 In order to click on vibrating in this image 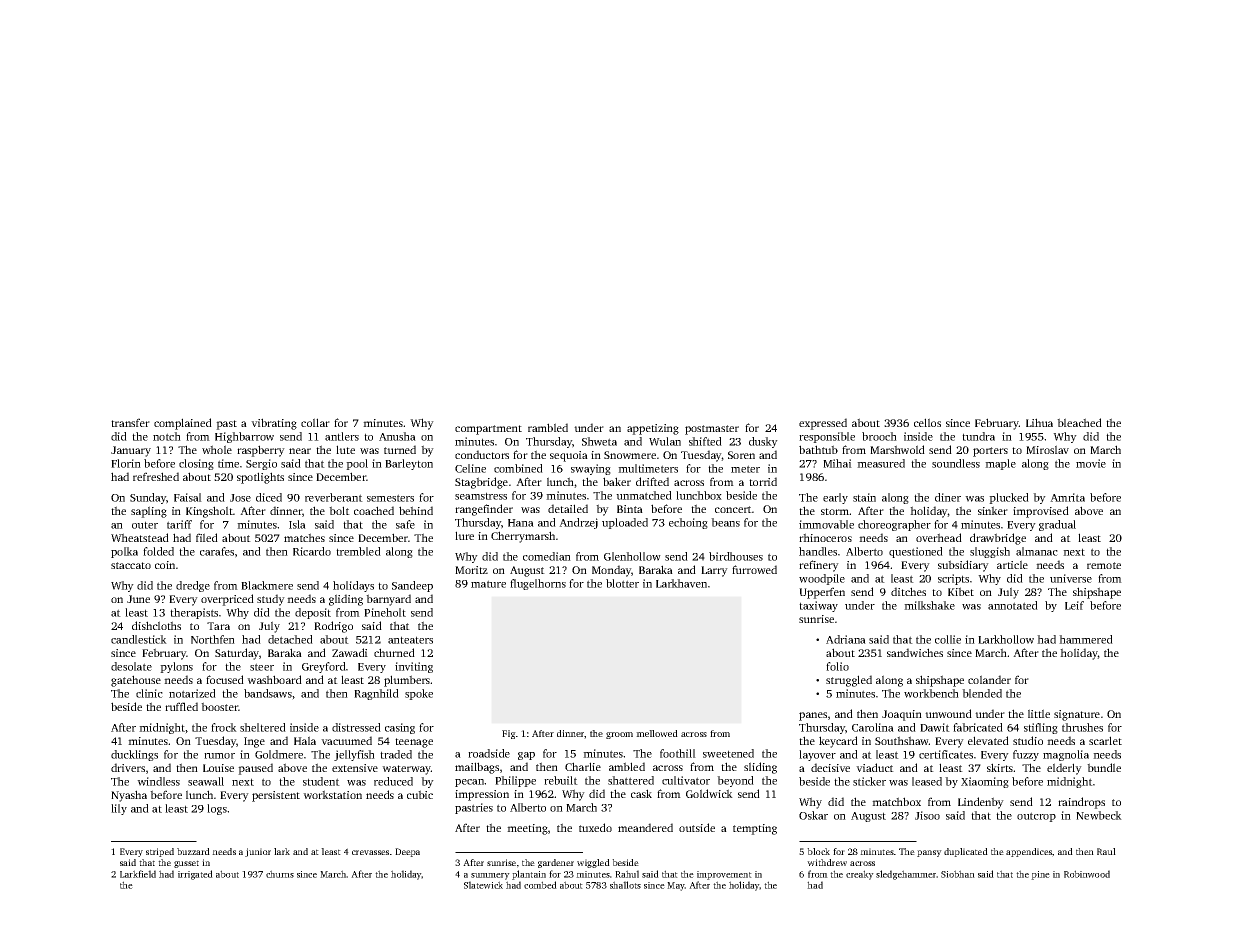, I will do `click(274, 424)`.
